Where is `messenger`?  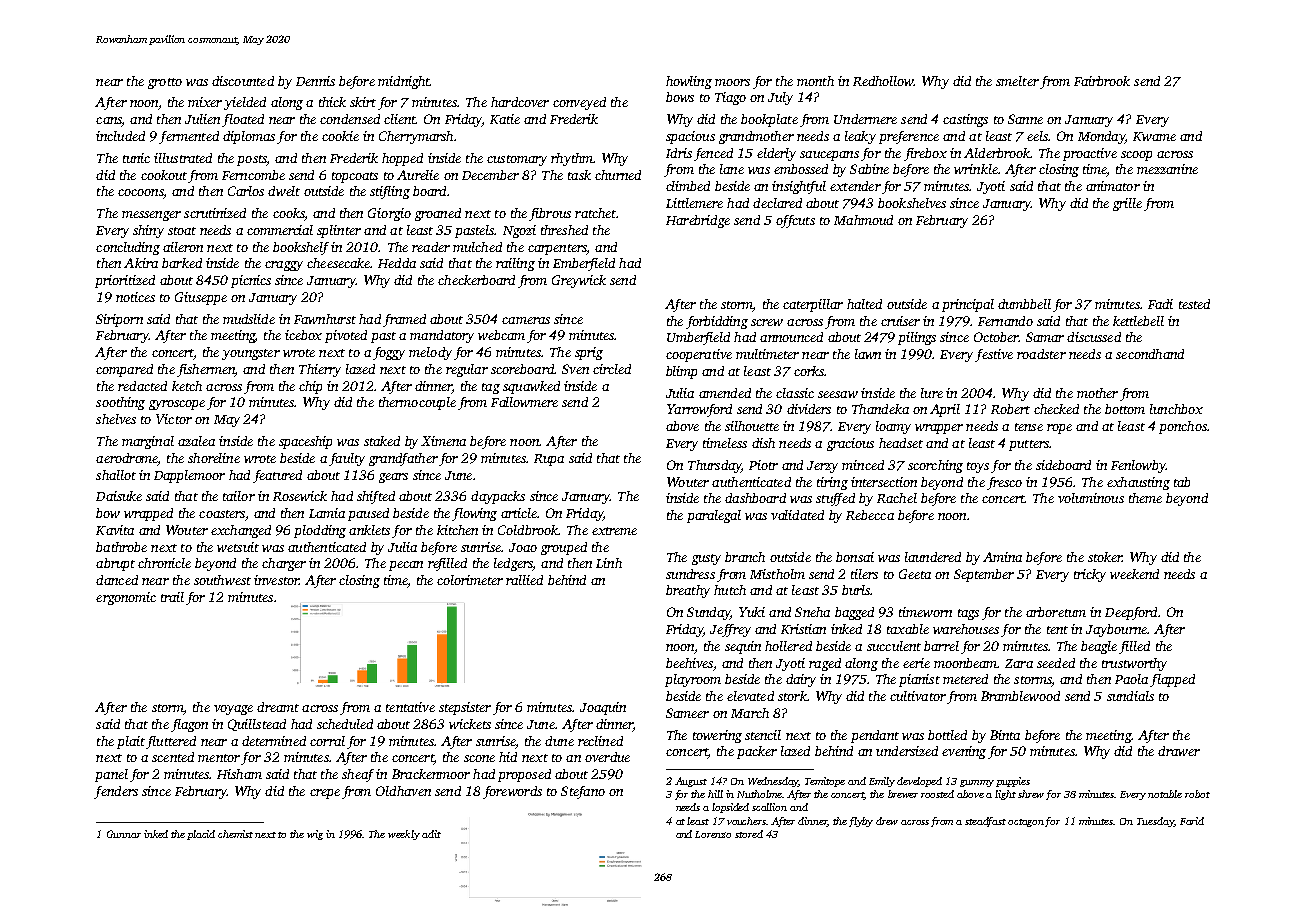
messenger is located at coordinates (151, 216).
